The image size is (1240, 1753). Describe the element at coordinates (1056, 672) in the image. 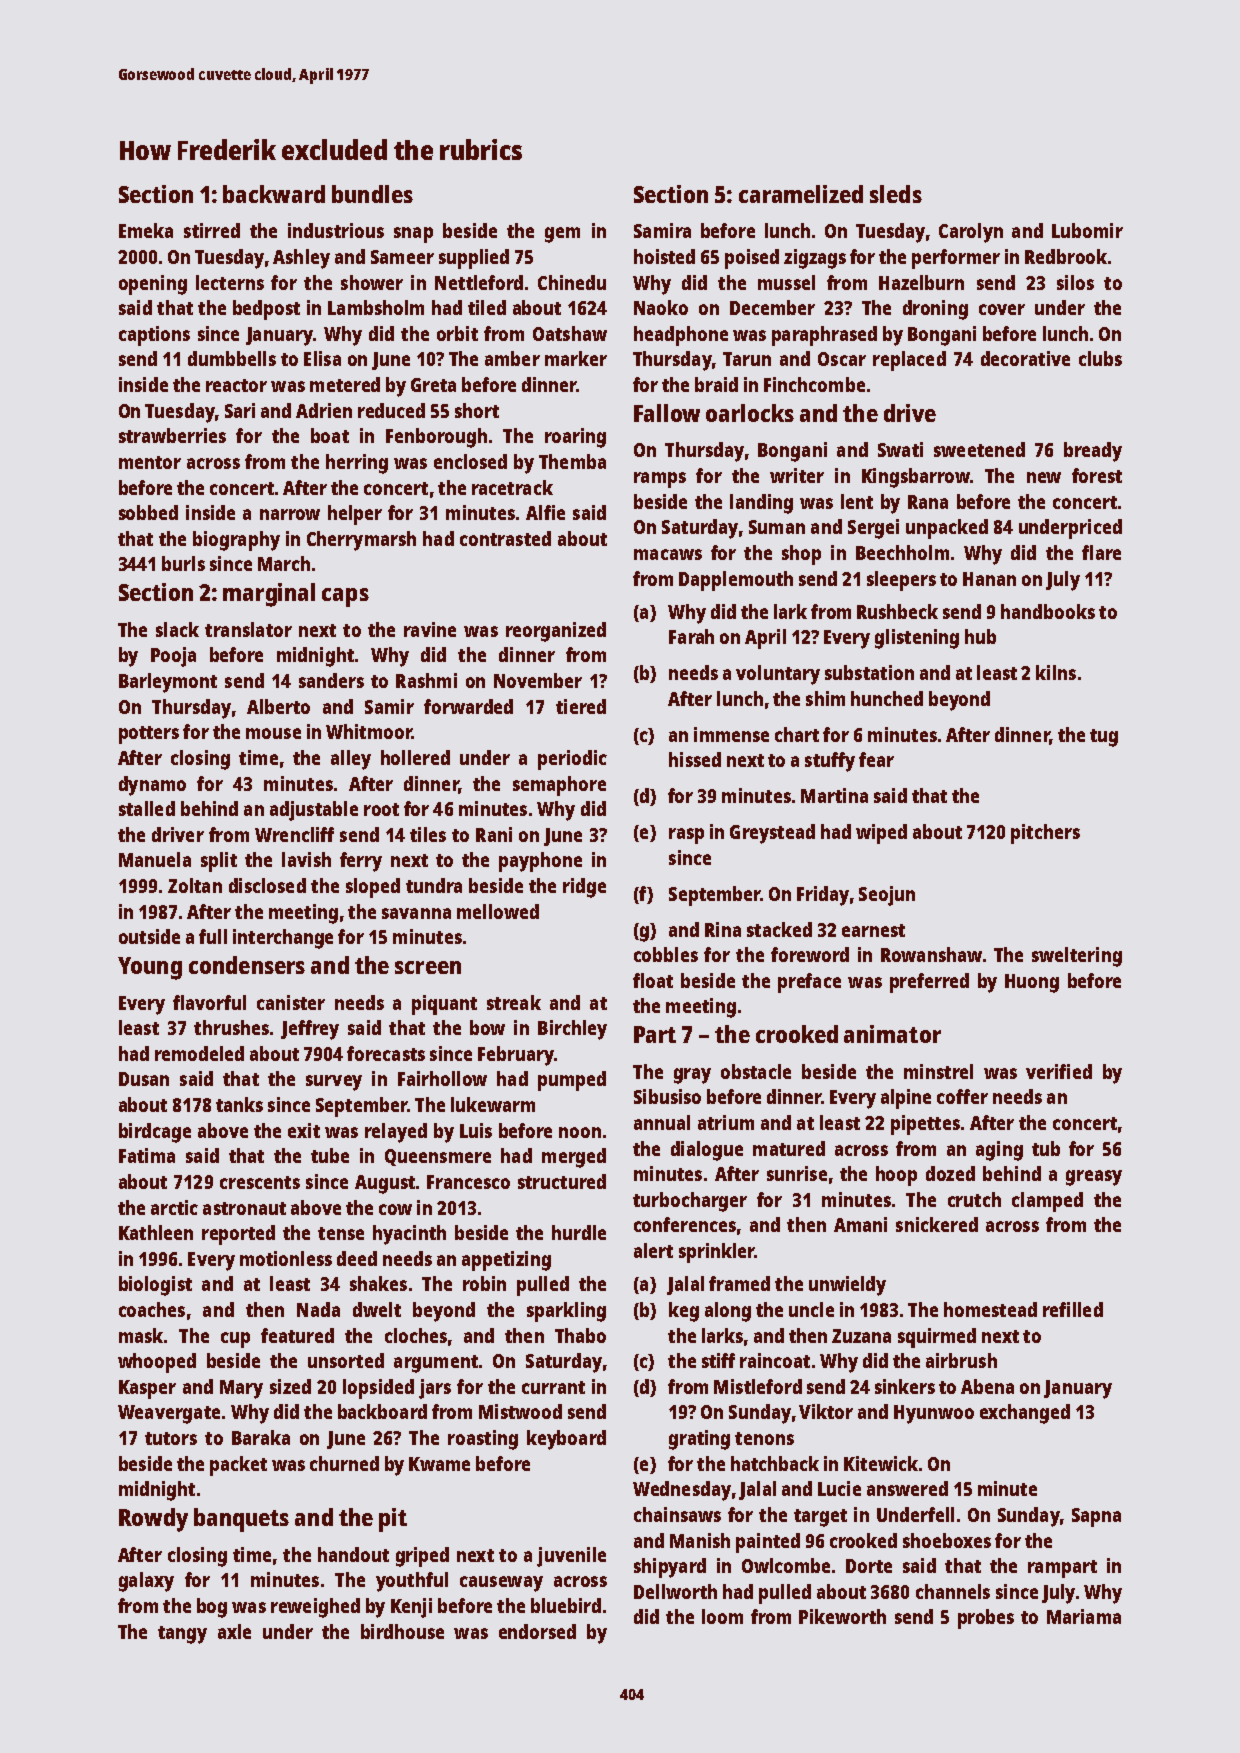

I see `kilns` at that location.
